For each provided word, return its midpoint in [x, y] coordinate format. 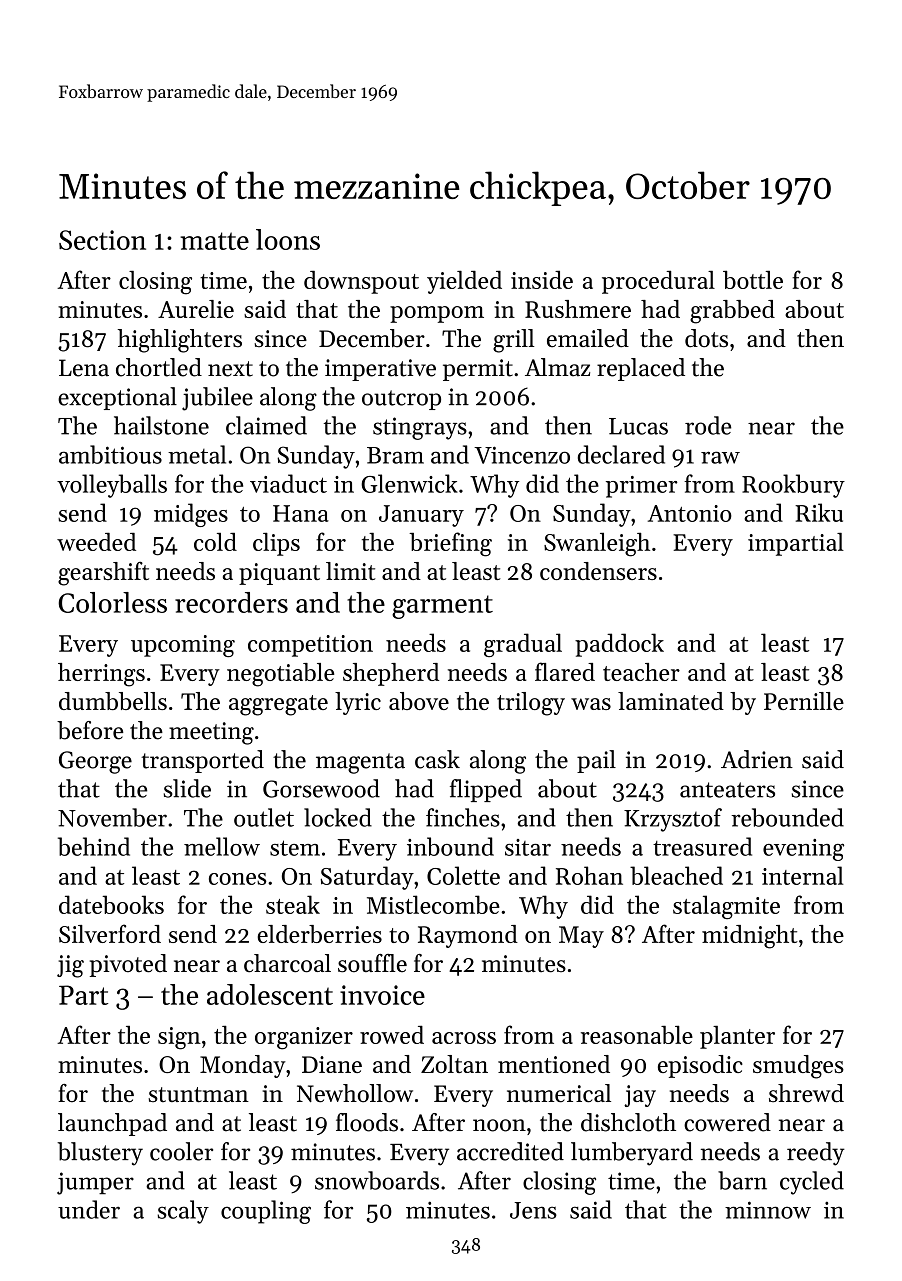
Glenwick [409, 483]
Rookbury [793, 486]
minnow [768, 1210]
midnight [750, 937]
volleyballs [112, 486]
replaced [641, 369]
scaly [183, 1212]
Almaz [557, 367]
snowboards [377, 1180]
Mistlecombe [433, 904]
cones [238, 879]
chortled [159, 367]
